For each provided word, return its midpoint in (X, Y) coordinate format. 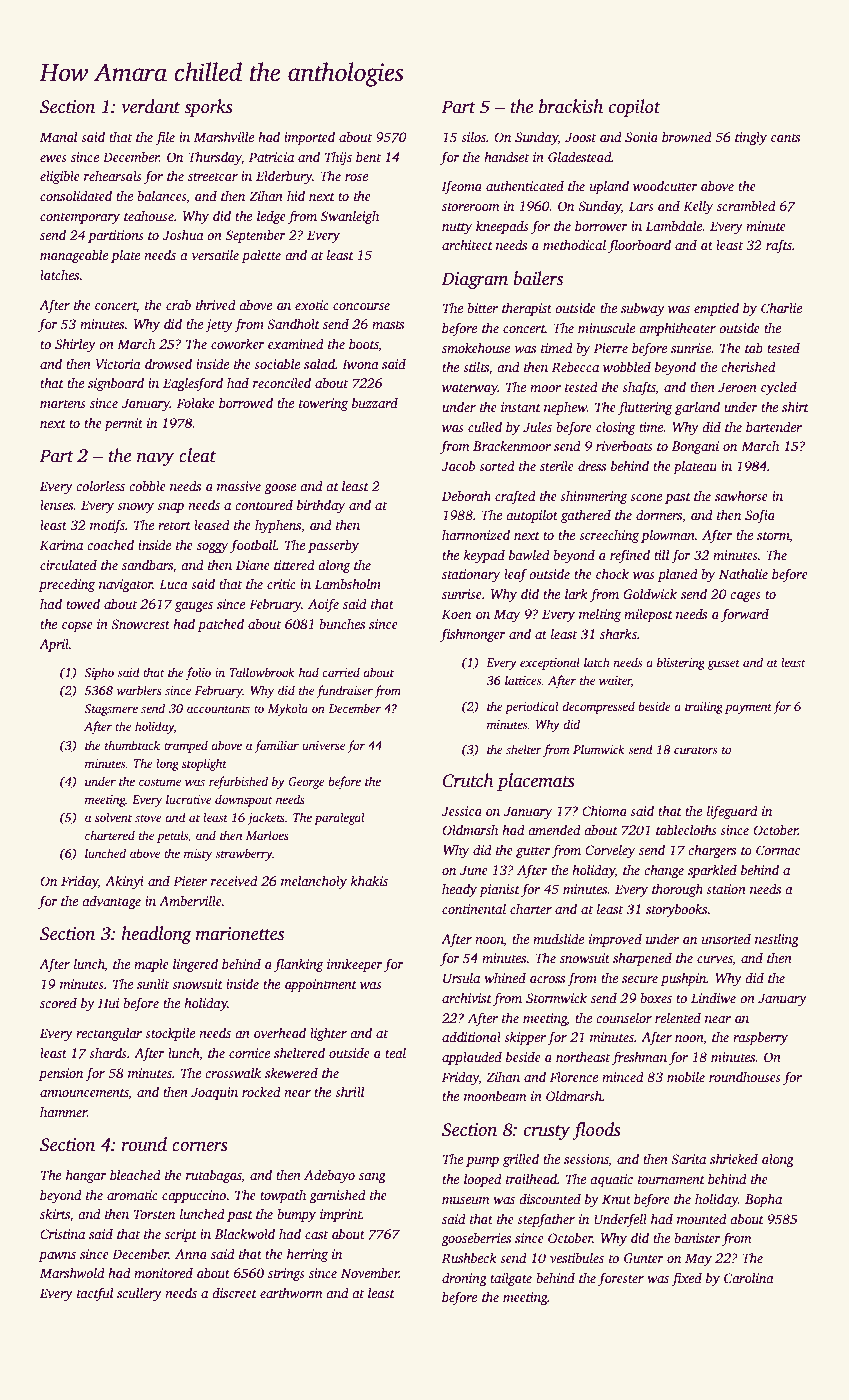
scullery (139, 1294)
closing (616, 428)
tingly (751, 138)
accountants (218, 709)
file (165, 138)
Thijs (338, 158)
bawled (529, 554)
